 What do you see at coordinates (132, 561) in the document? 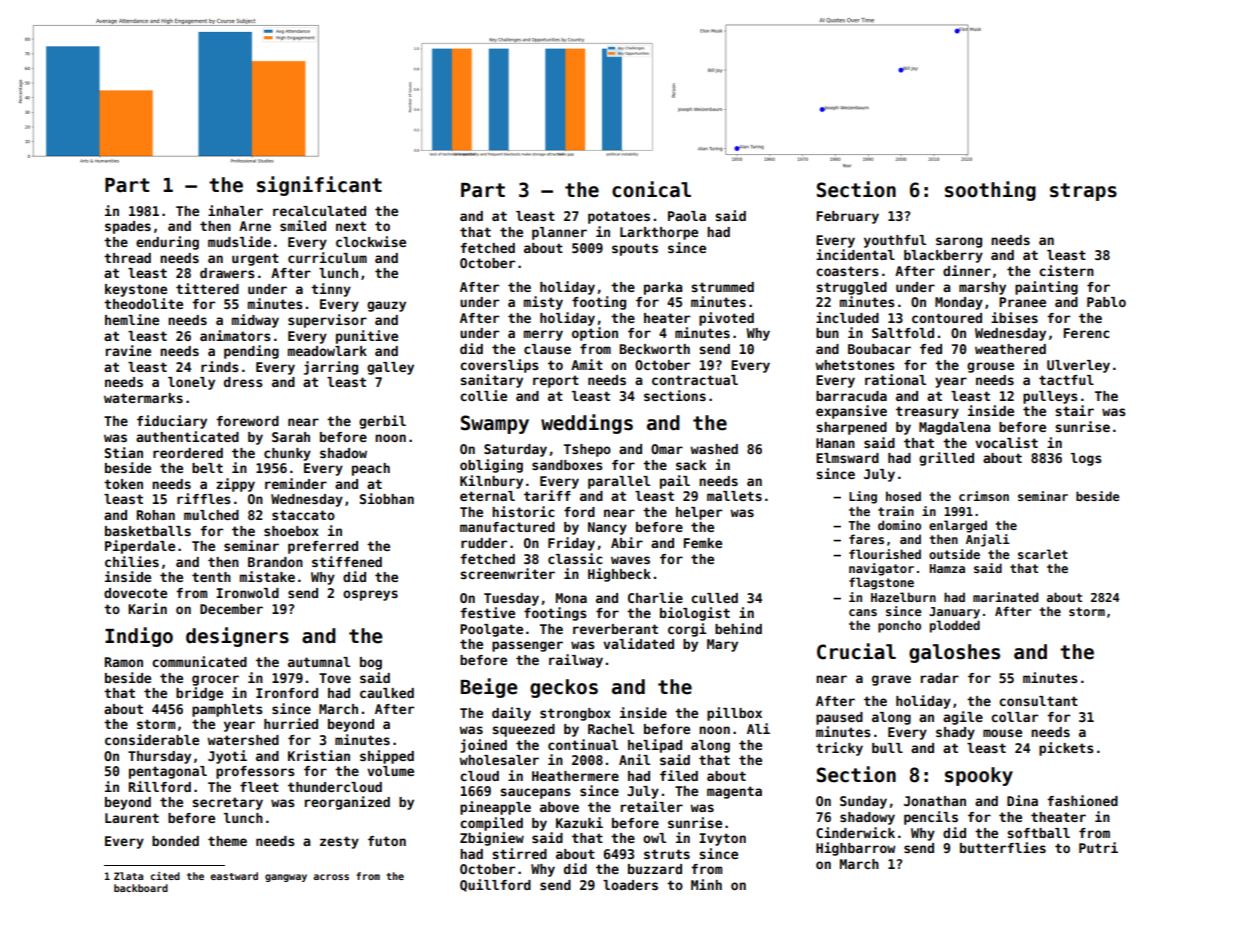
I see `chilies` at bounding box center [132, 561].
